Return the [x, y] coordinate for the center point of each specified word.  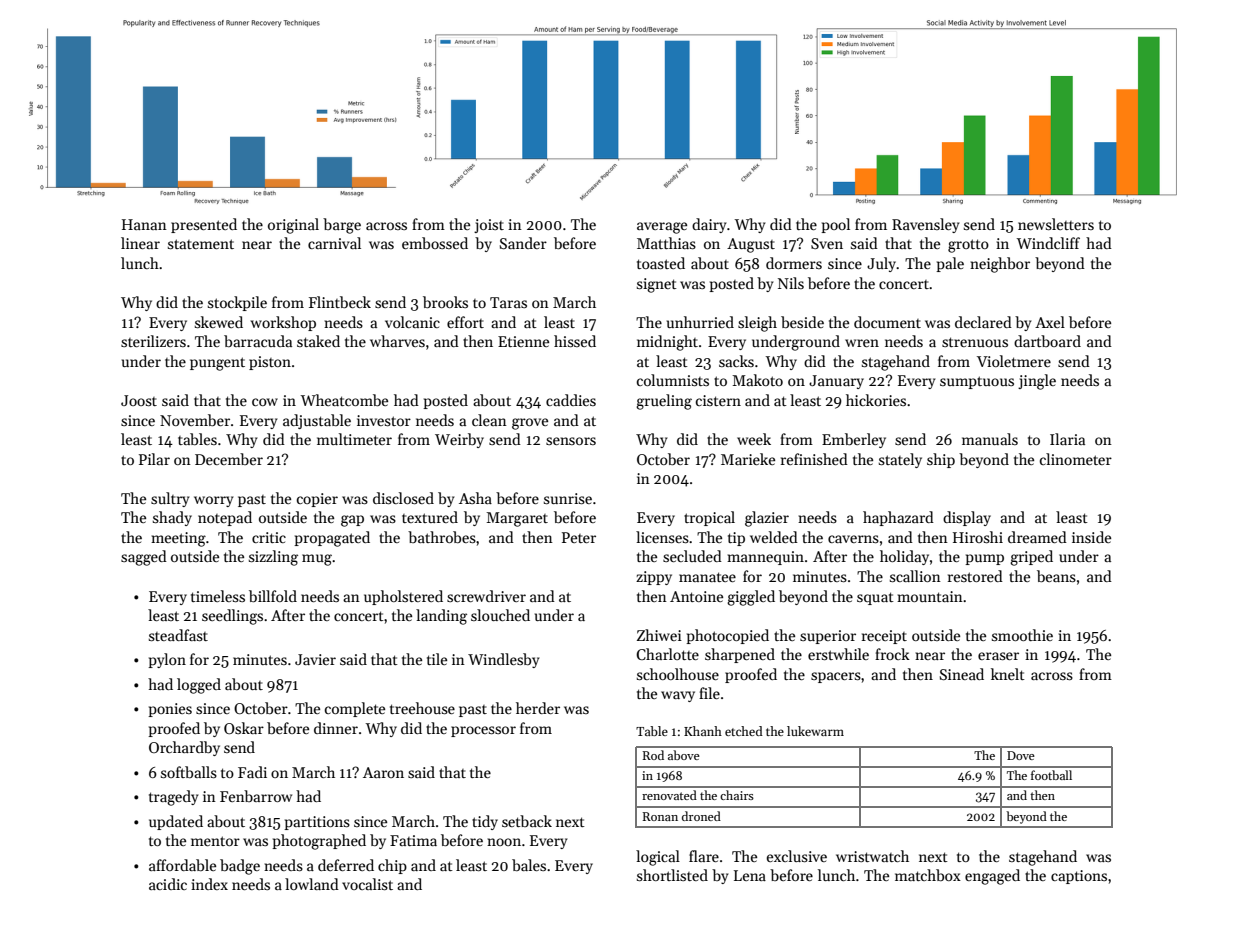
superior [828, 637]
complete [355, 709]
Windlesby [503, 660]
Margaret [517, 519]
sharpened [740, 655]
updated [176, 822]
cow [265, 402]
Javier [315, 659]
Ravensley [925, 225]
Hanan [144, 224]
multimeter [354, 439]
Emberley [854, 440]
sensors [571, 441]
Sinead [962, 674]
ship [941, 460]
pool [835, 225]
